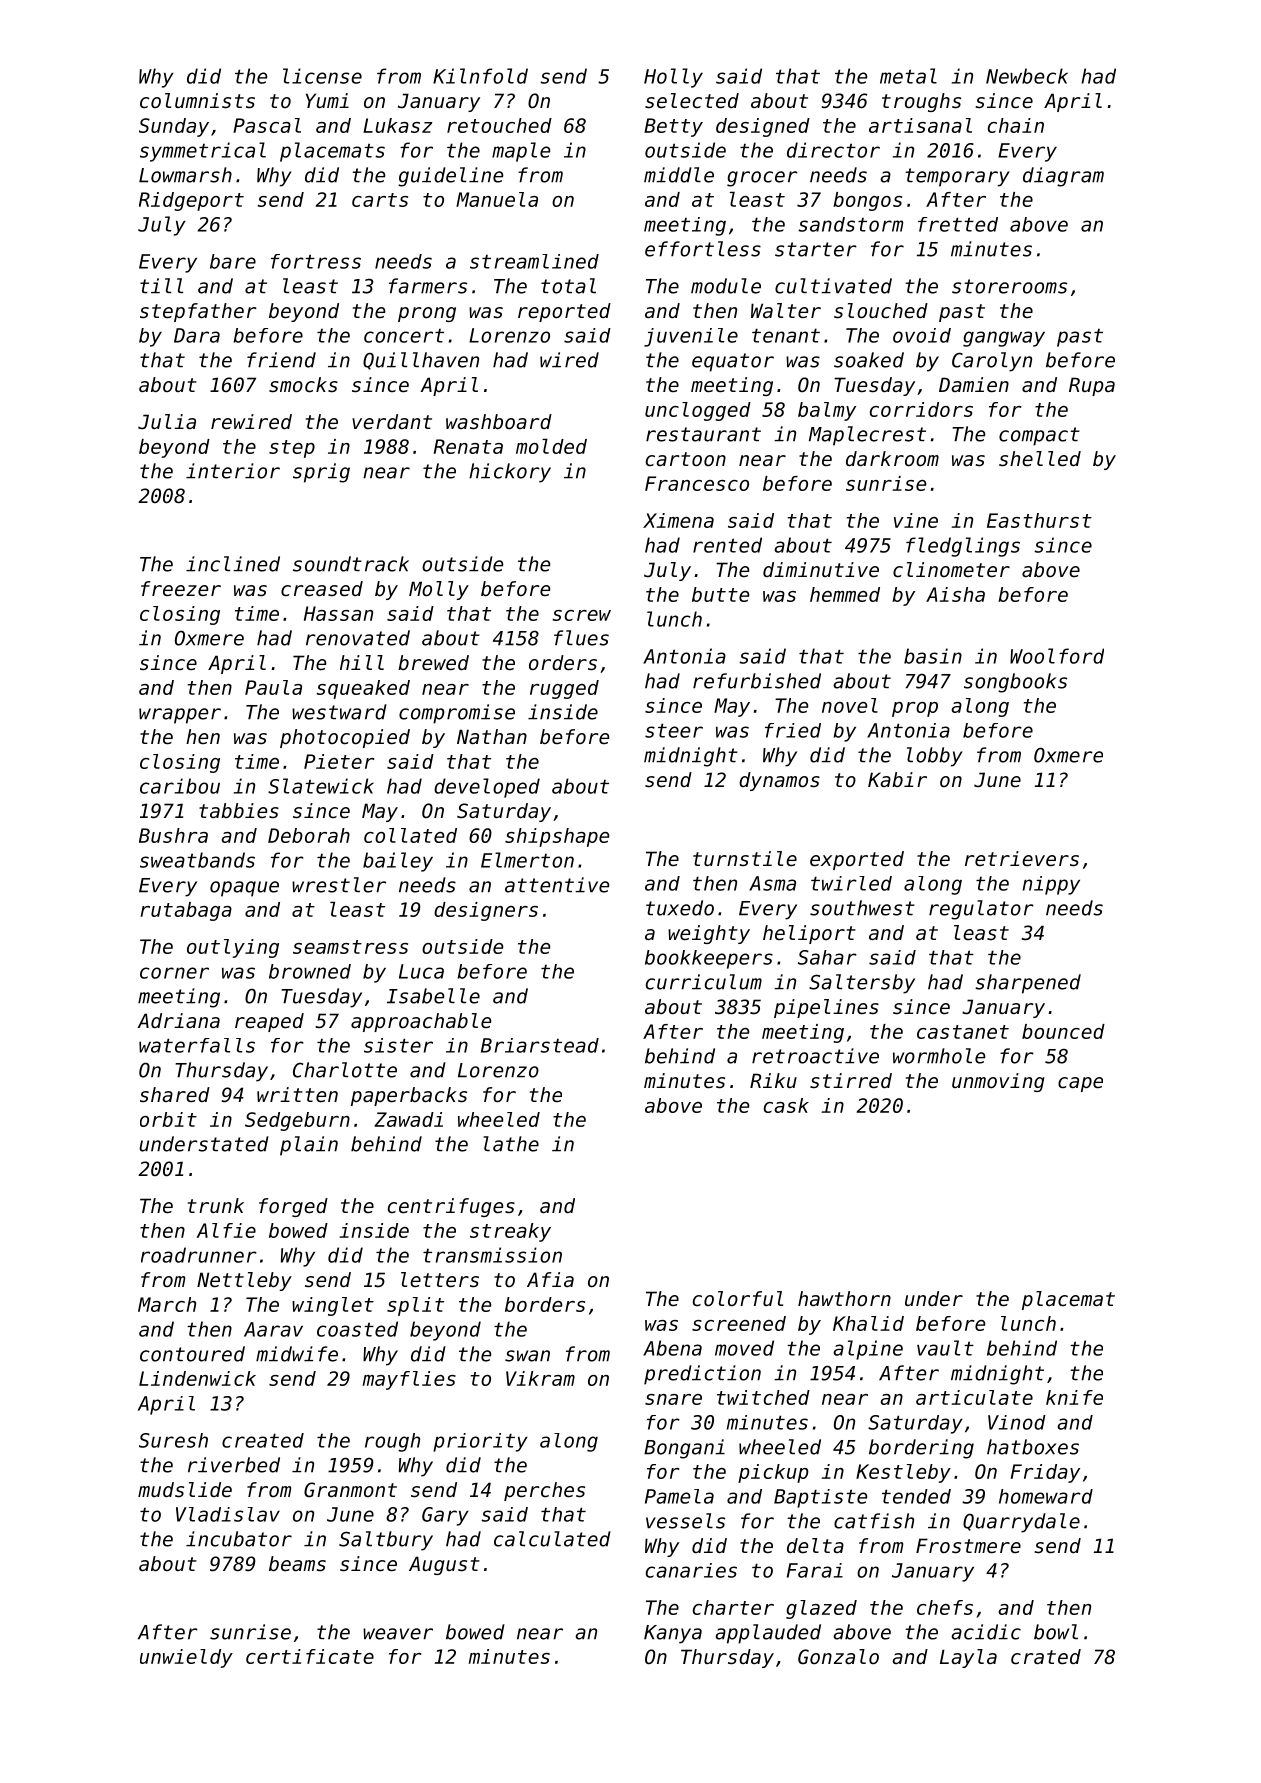  I want to click on Granmont, so click(350, 1490).
